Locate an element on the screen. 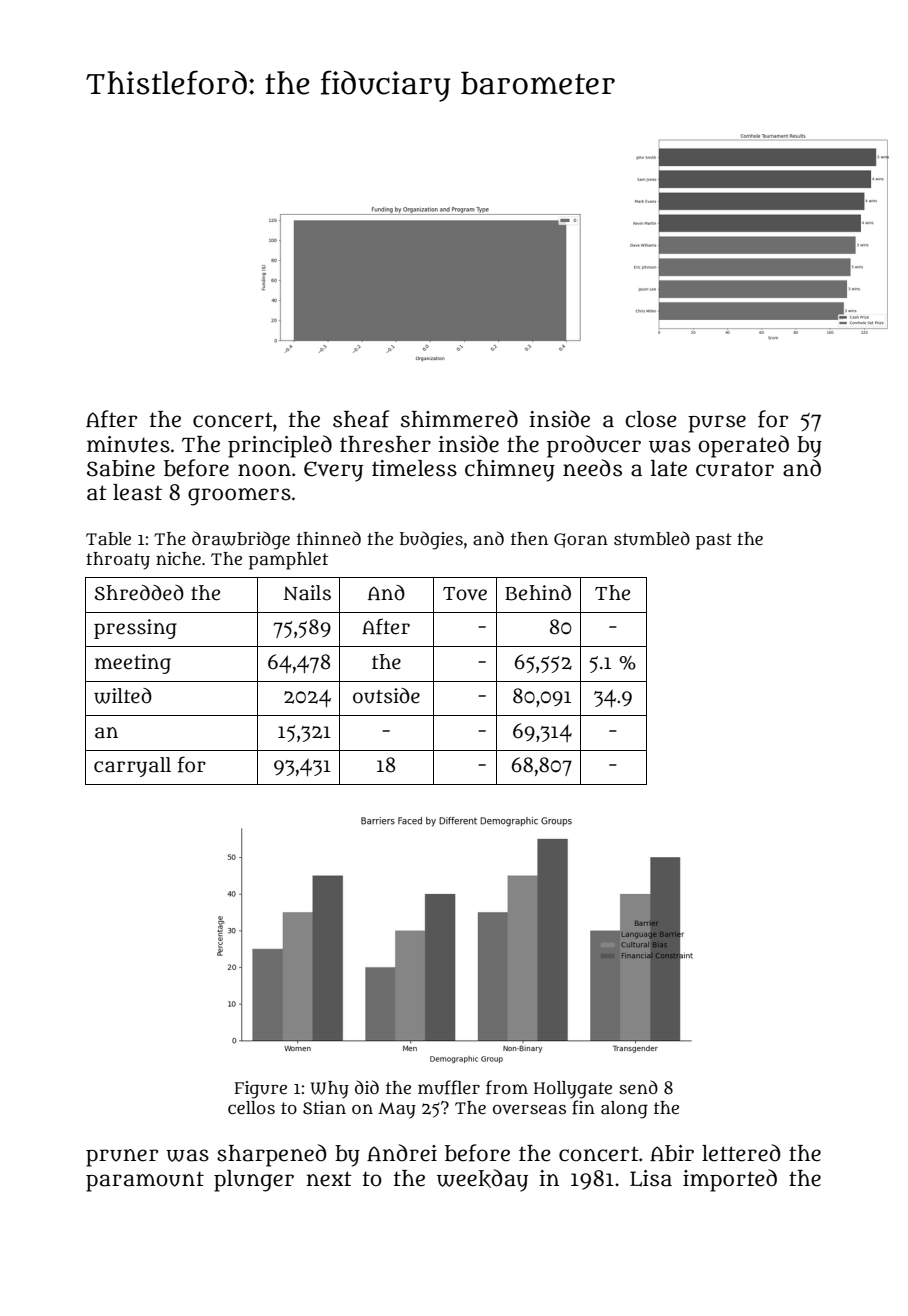  send is located at coordinates (638, 1087).
